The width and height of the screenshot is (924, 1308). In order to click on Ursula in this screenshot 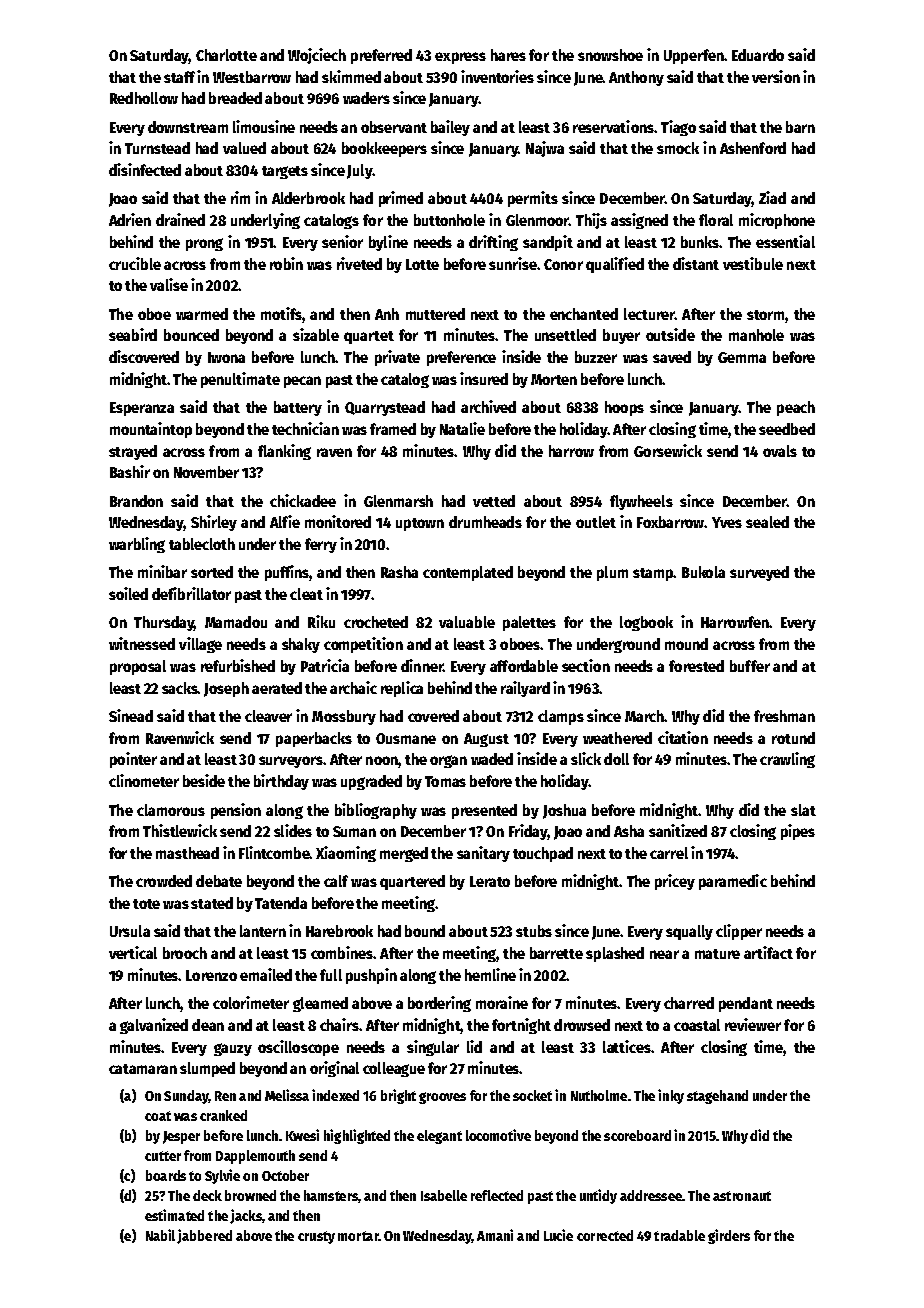, I will do `click(130, 931)`.
